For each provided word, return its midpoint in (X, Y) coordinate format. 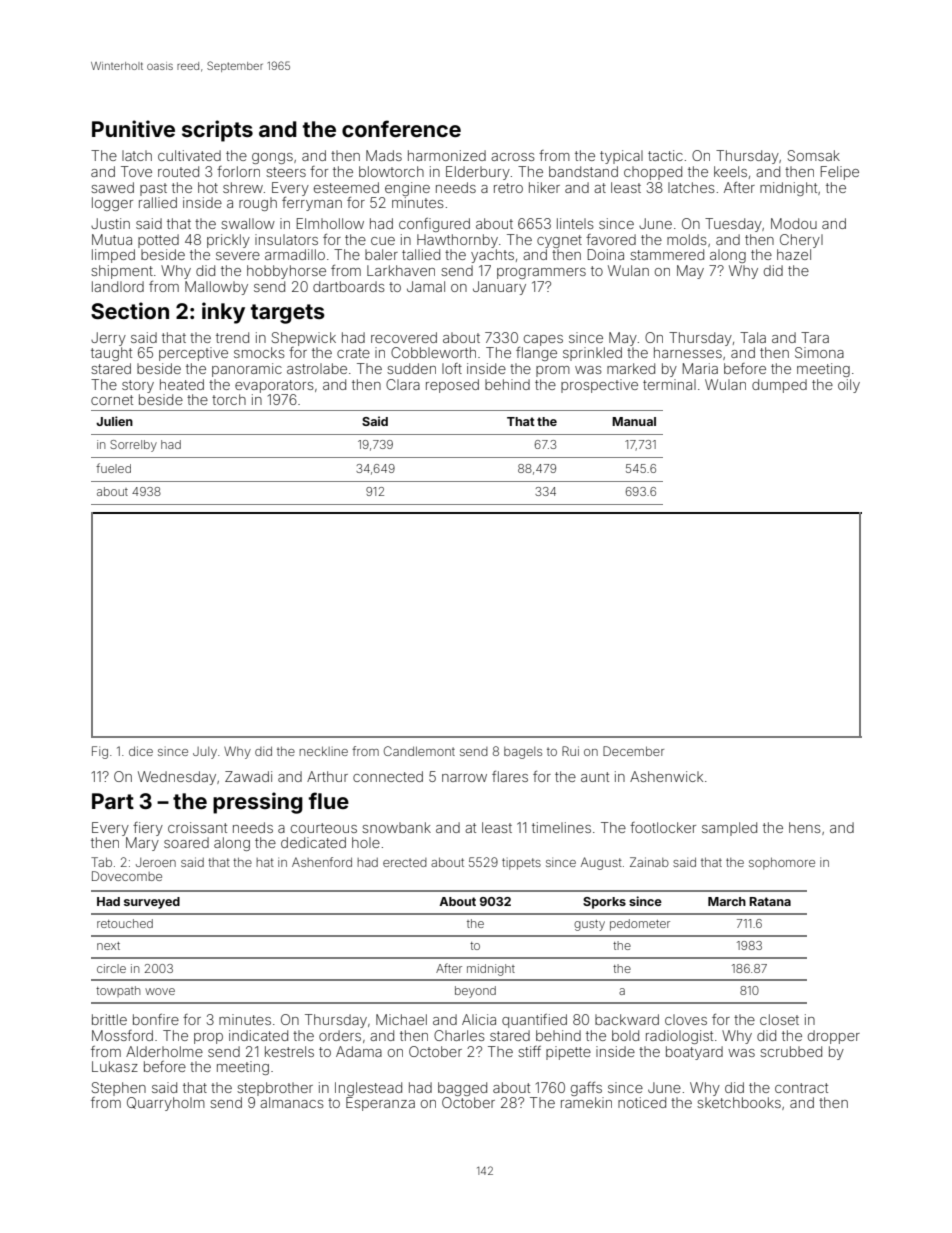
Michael (401, 1019)
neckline (323, 751)
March (727, 901)
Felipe (840, 173)
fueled (113, 468)
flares (510, 776)
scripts (217, 131)
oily (849, 386)
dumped (779, 386)
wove (160, 991)
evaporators (274, 386)
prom (553, 371)
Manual (634, 421)
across (513, 157)
